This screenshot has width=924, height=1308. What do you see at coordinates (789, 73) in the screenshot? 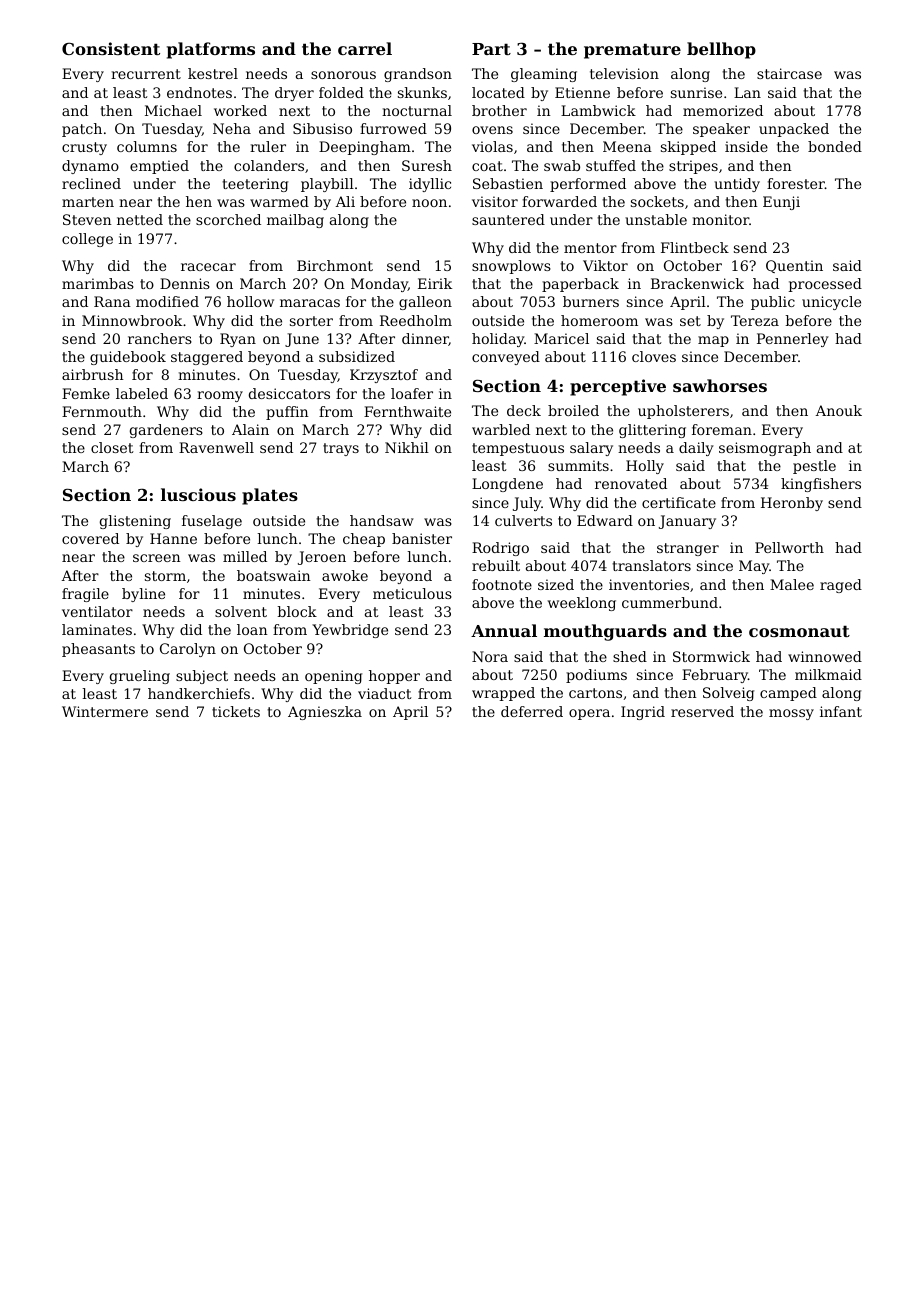
I see `staircase` at bounding box center [789, 73].
